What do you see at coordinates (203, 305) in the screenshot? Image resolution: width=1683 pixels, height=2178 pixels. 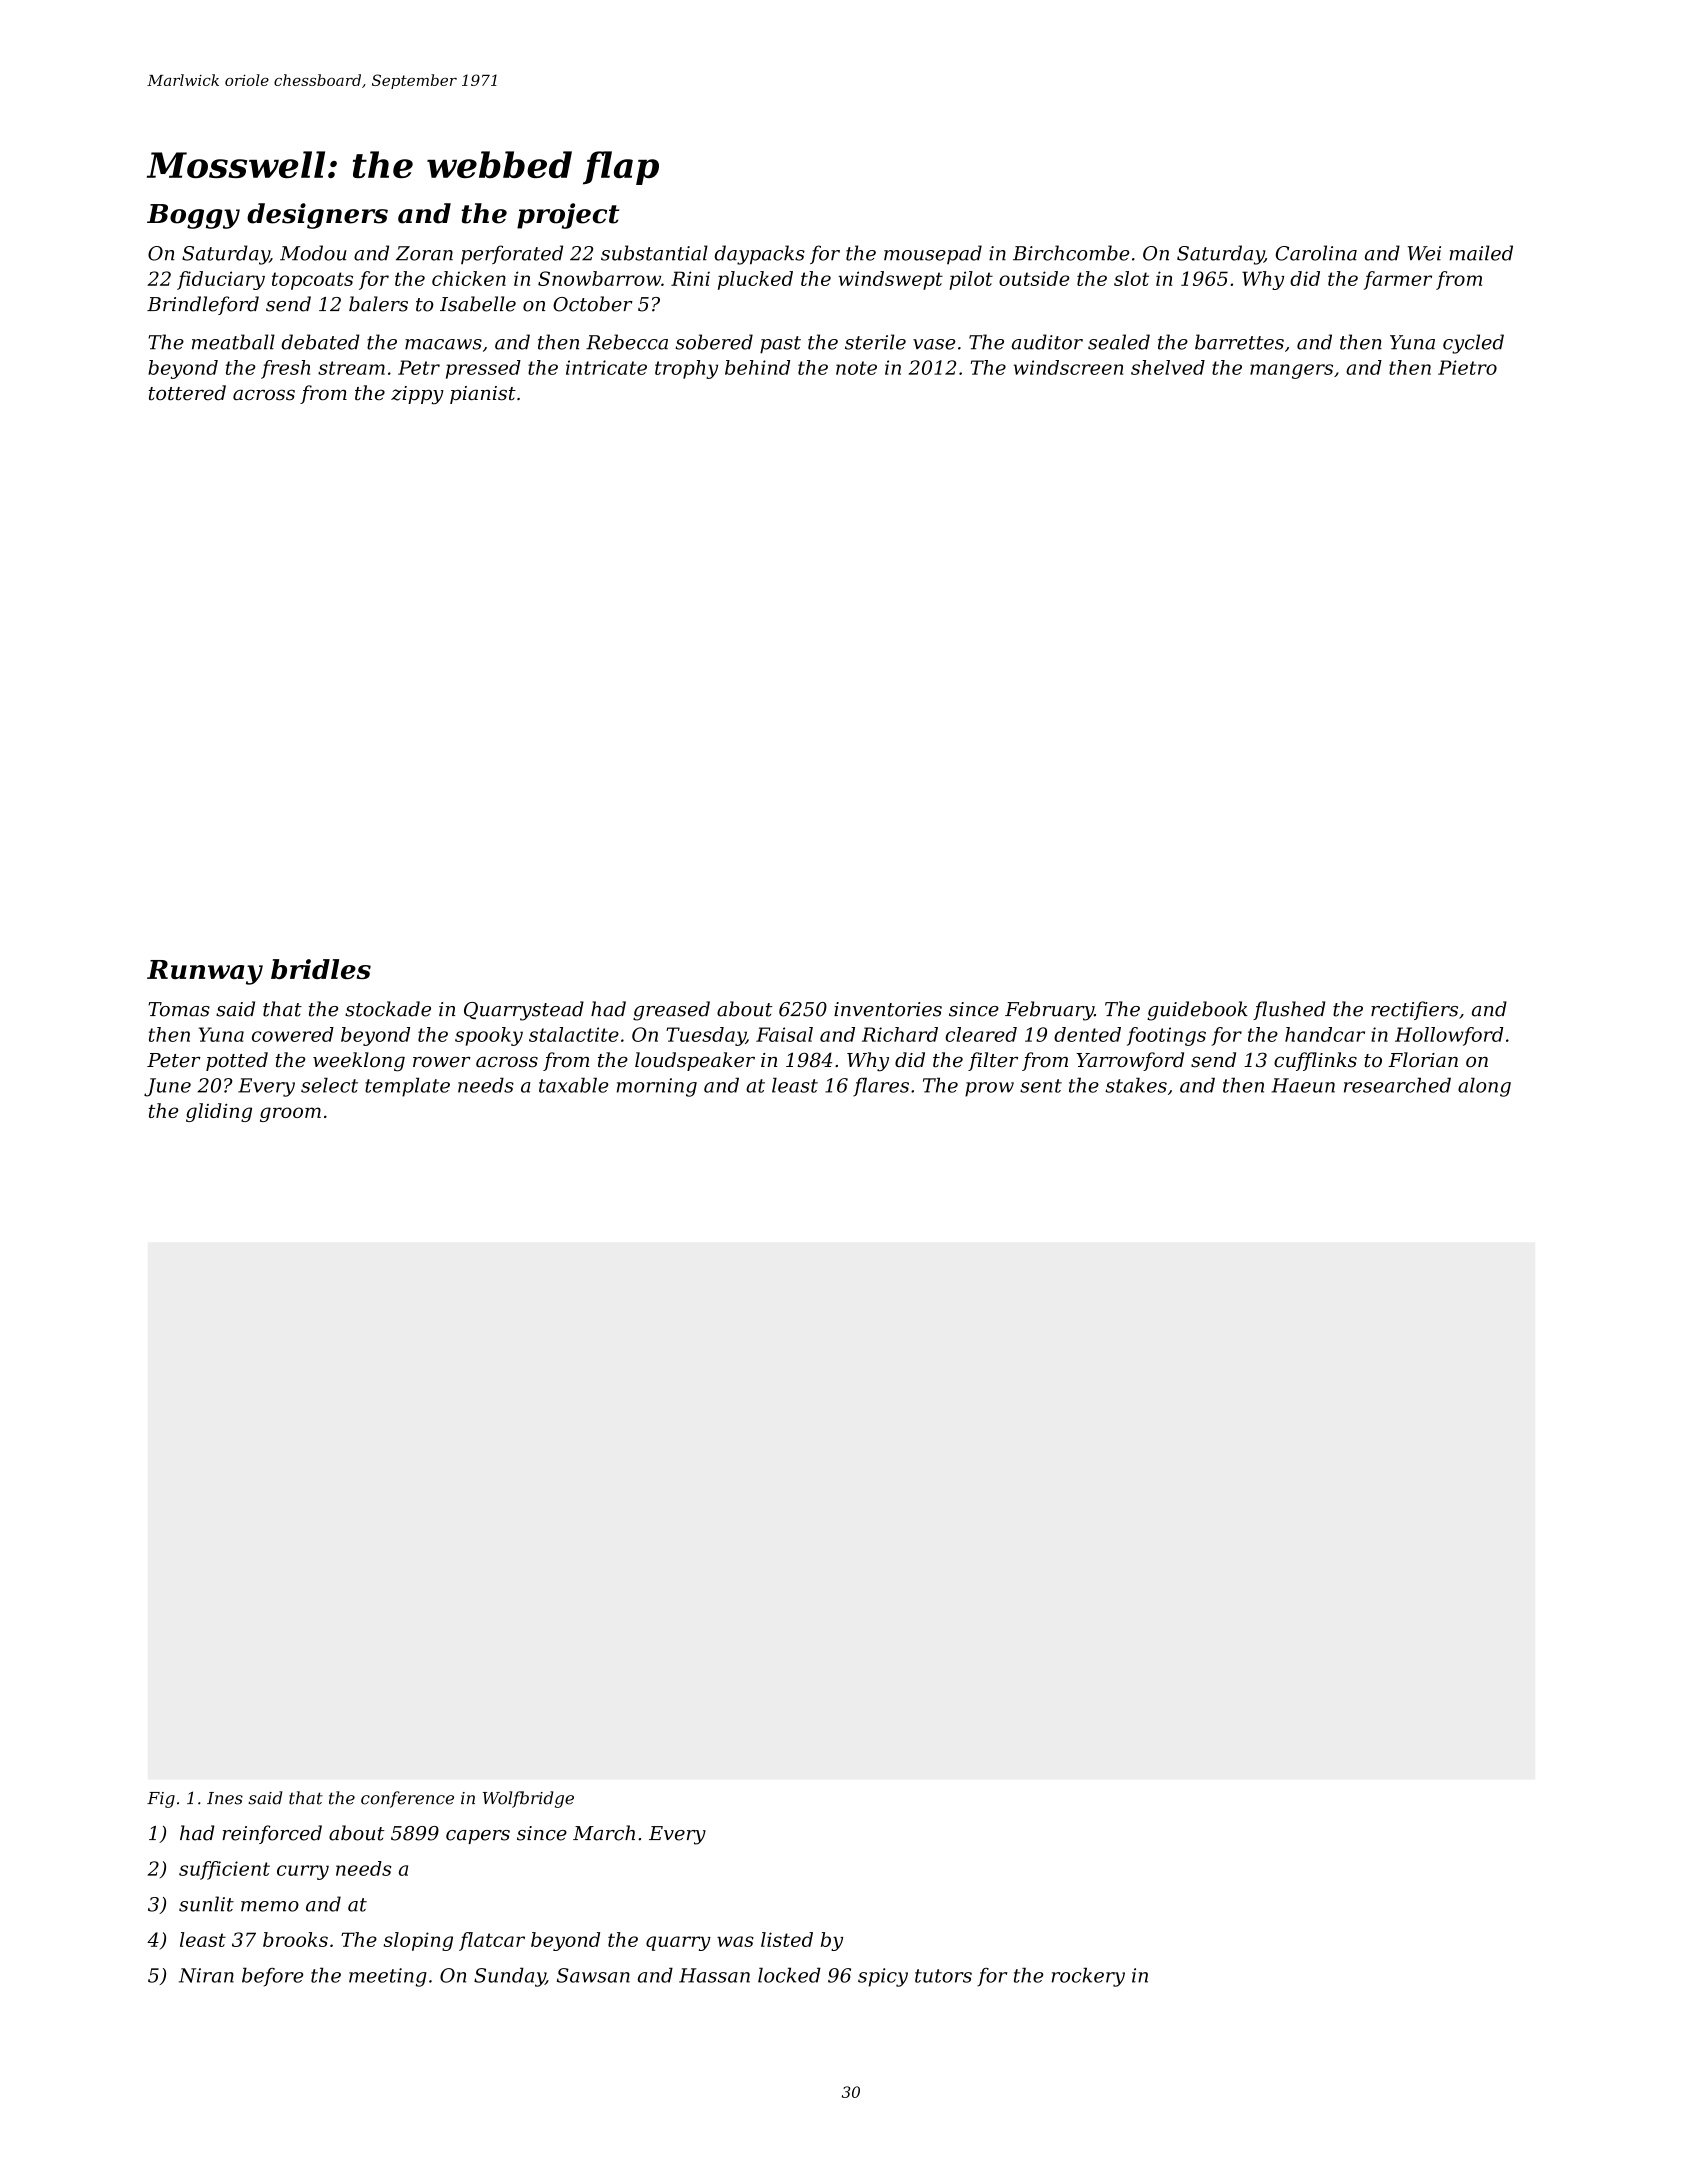 I see `Brindleford` at bounding box center [203, 305].
